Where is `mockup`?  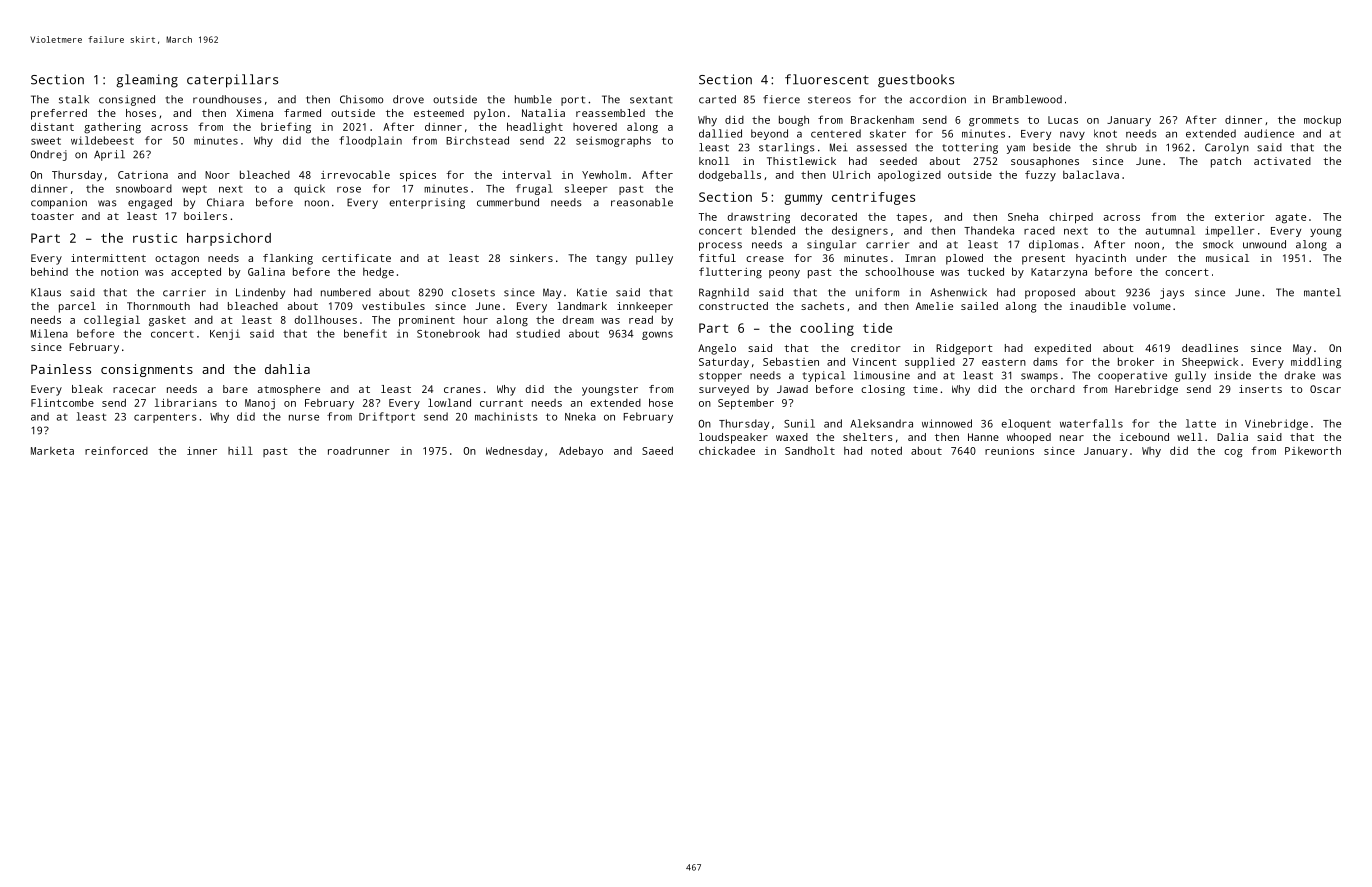
mockup is located at coordinates (1322, 120).
